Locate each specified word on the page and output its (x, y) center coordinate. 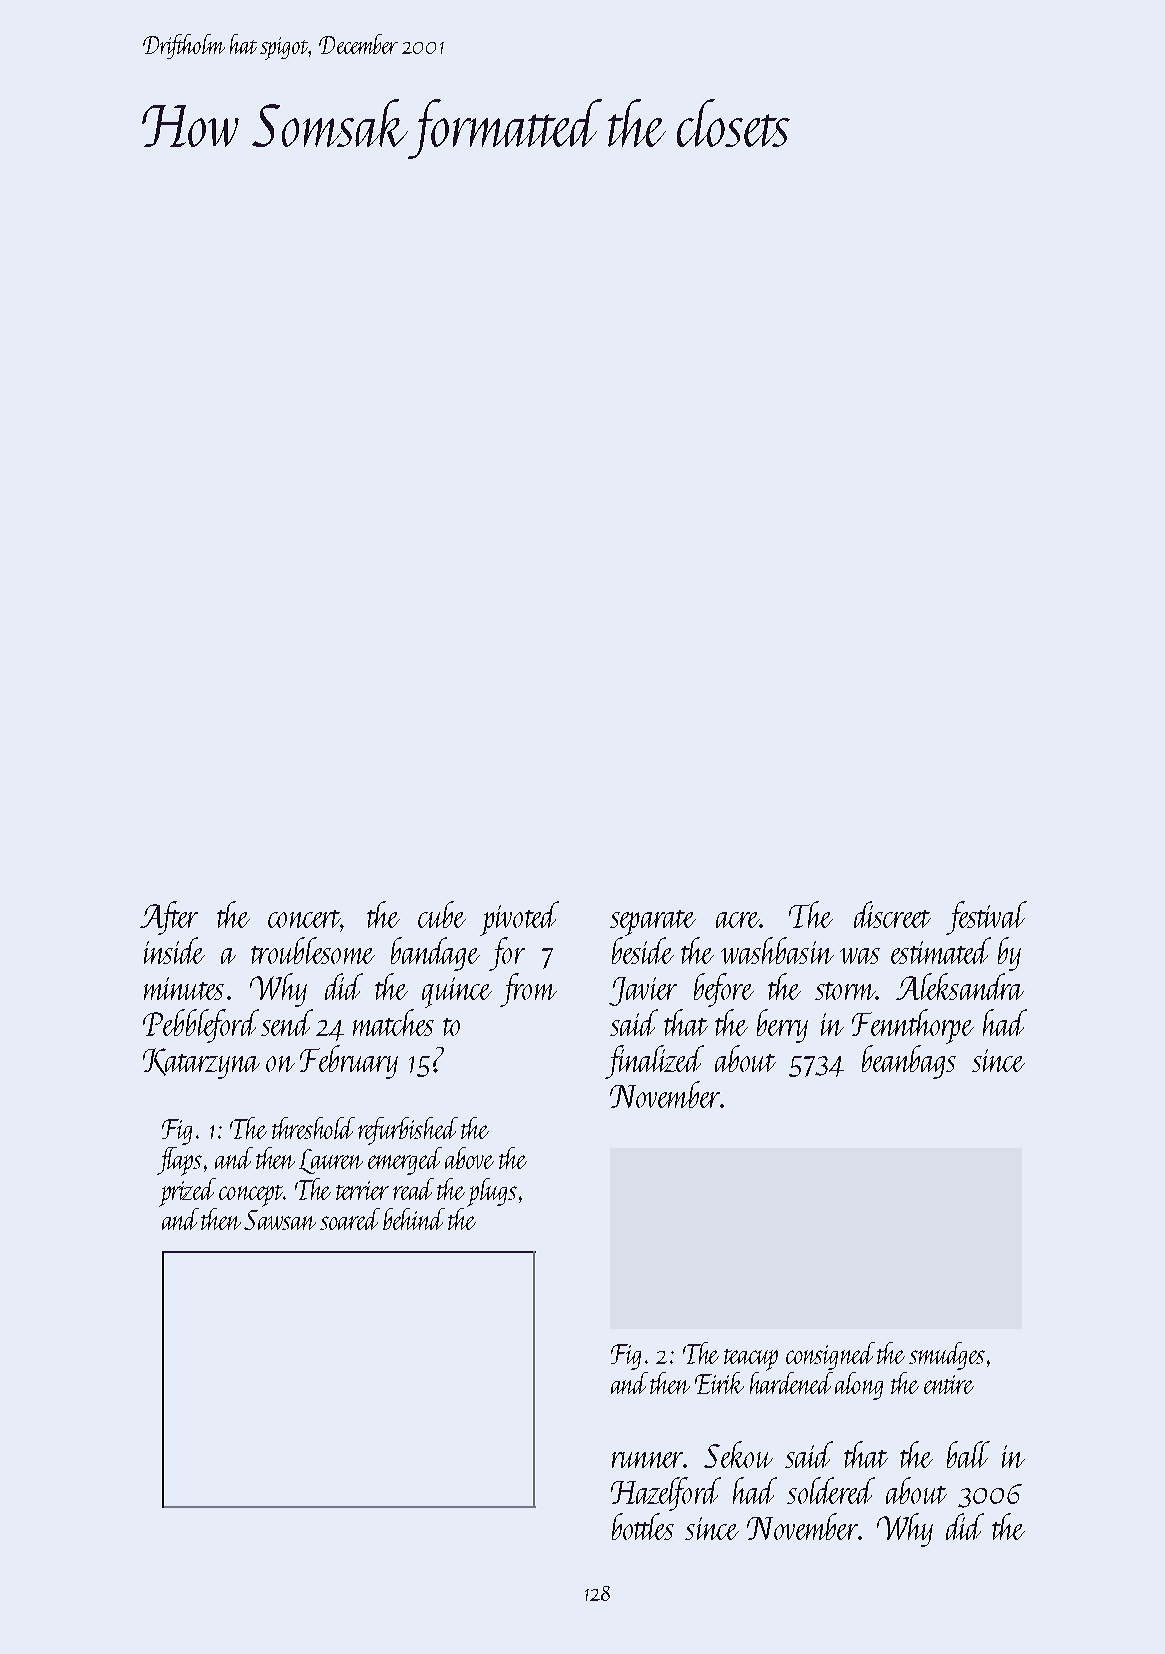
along (859, 1386)
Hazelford (666, 1494)
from (528, 990)
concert (304, 919)
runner (647, 1460)
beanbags (909, 1062)
